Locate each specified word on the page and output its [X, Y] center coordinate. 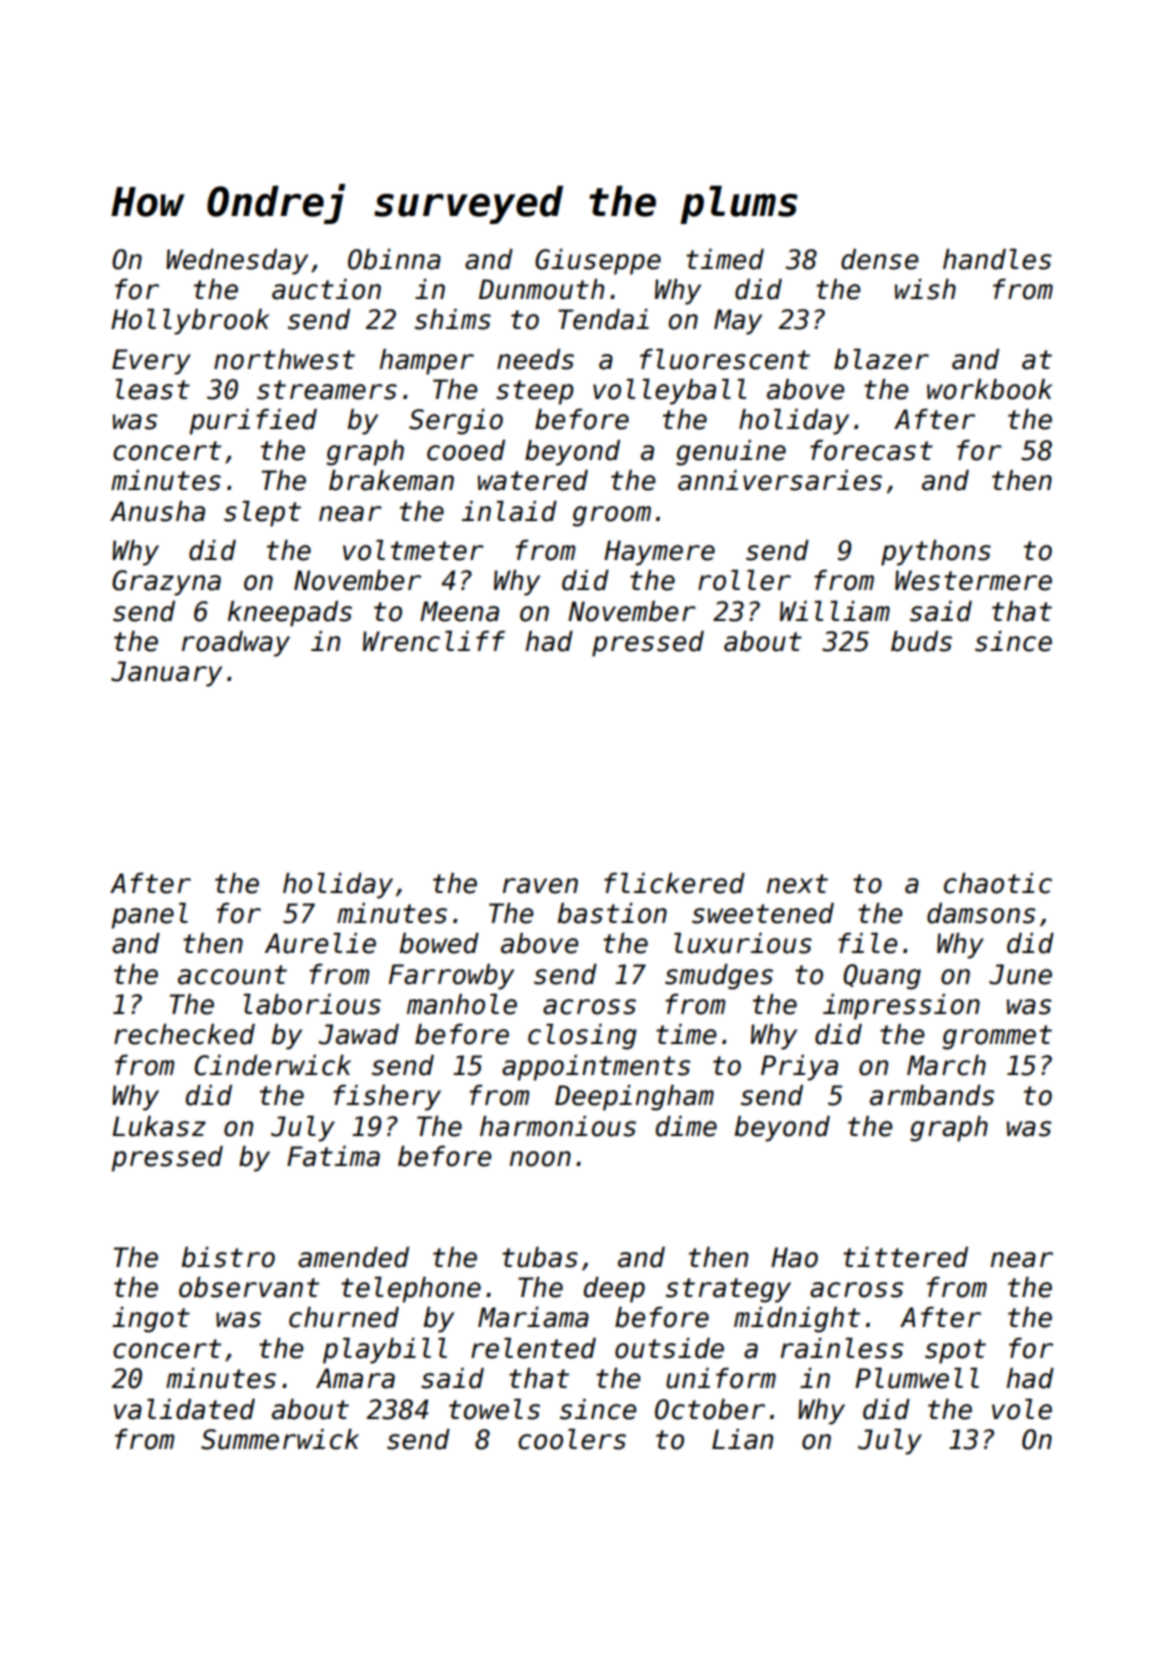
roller [744, 580]
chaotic [998, 883]
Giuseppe [598, 262]
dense [879, 259]
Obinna [394, 259]
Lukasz [159, 1126]
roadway [236, 644]
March [946, 1065]
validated [184, 1409]
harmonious [558, 1126]
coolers [572, 1439]
